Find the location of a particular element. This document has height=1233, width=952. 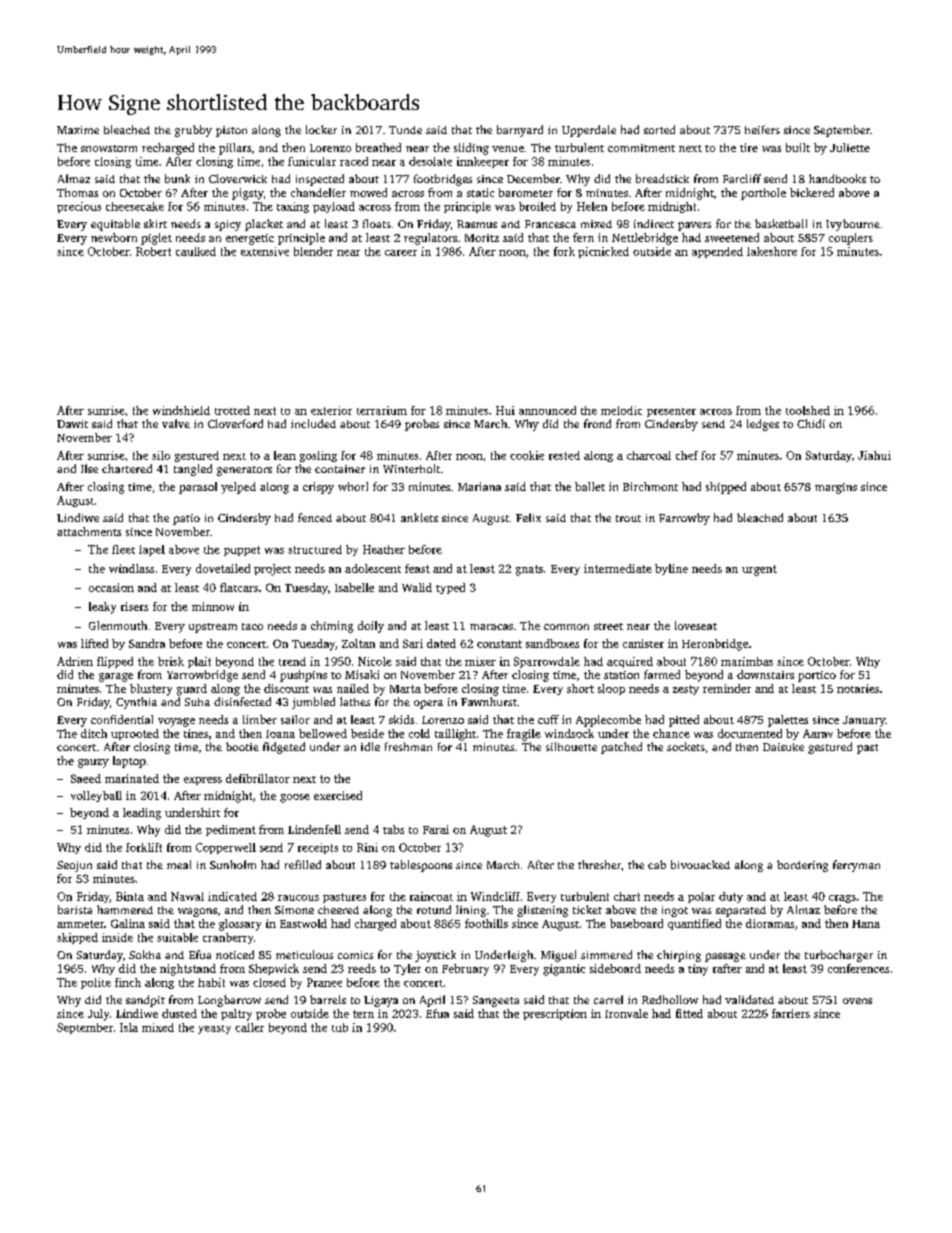

Maxime is located at coordinates (78, 130).
